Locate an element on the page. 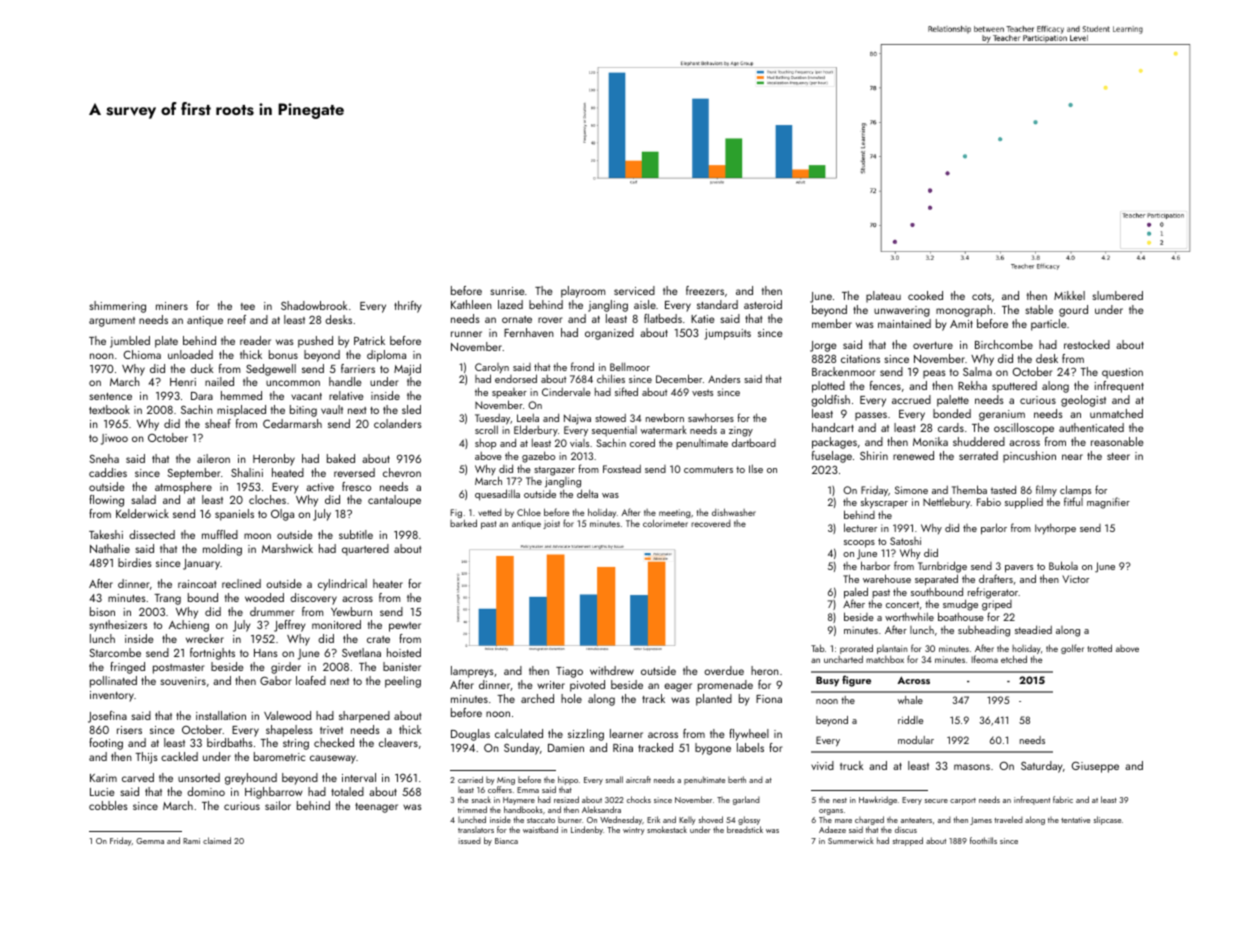  trotted is located at coordinates (1099, 648).
